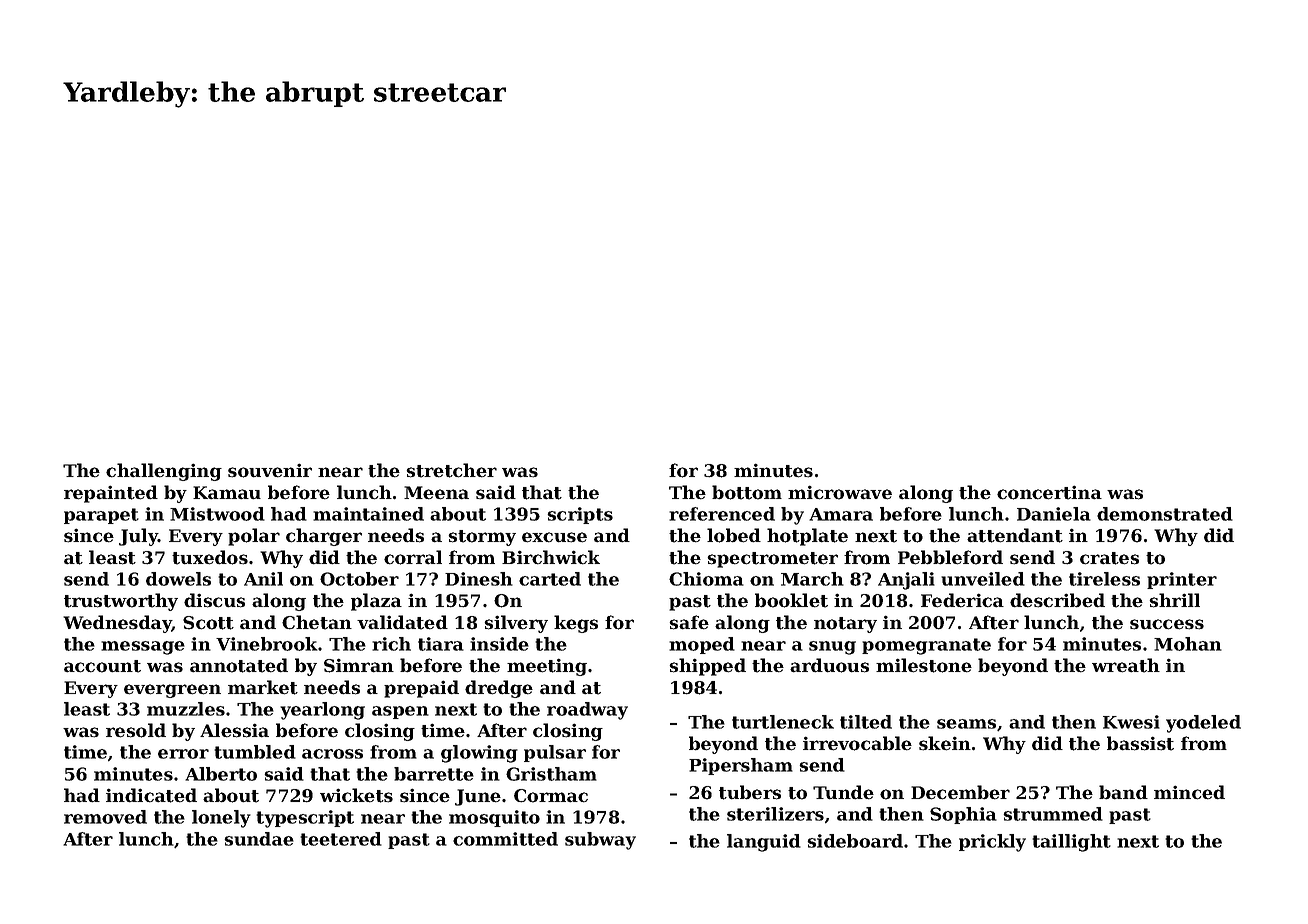 Image resolution: width=1308 pixels, height=924 pixels. I want to click on wreath, so click(1126, 665).
